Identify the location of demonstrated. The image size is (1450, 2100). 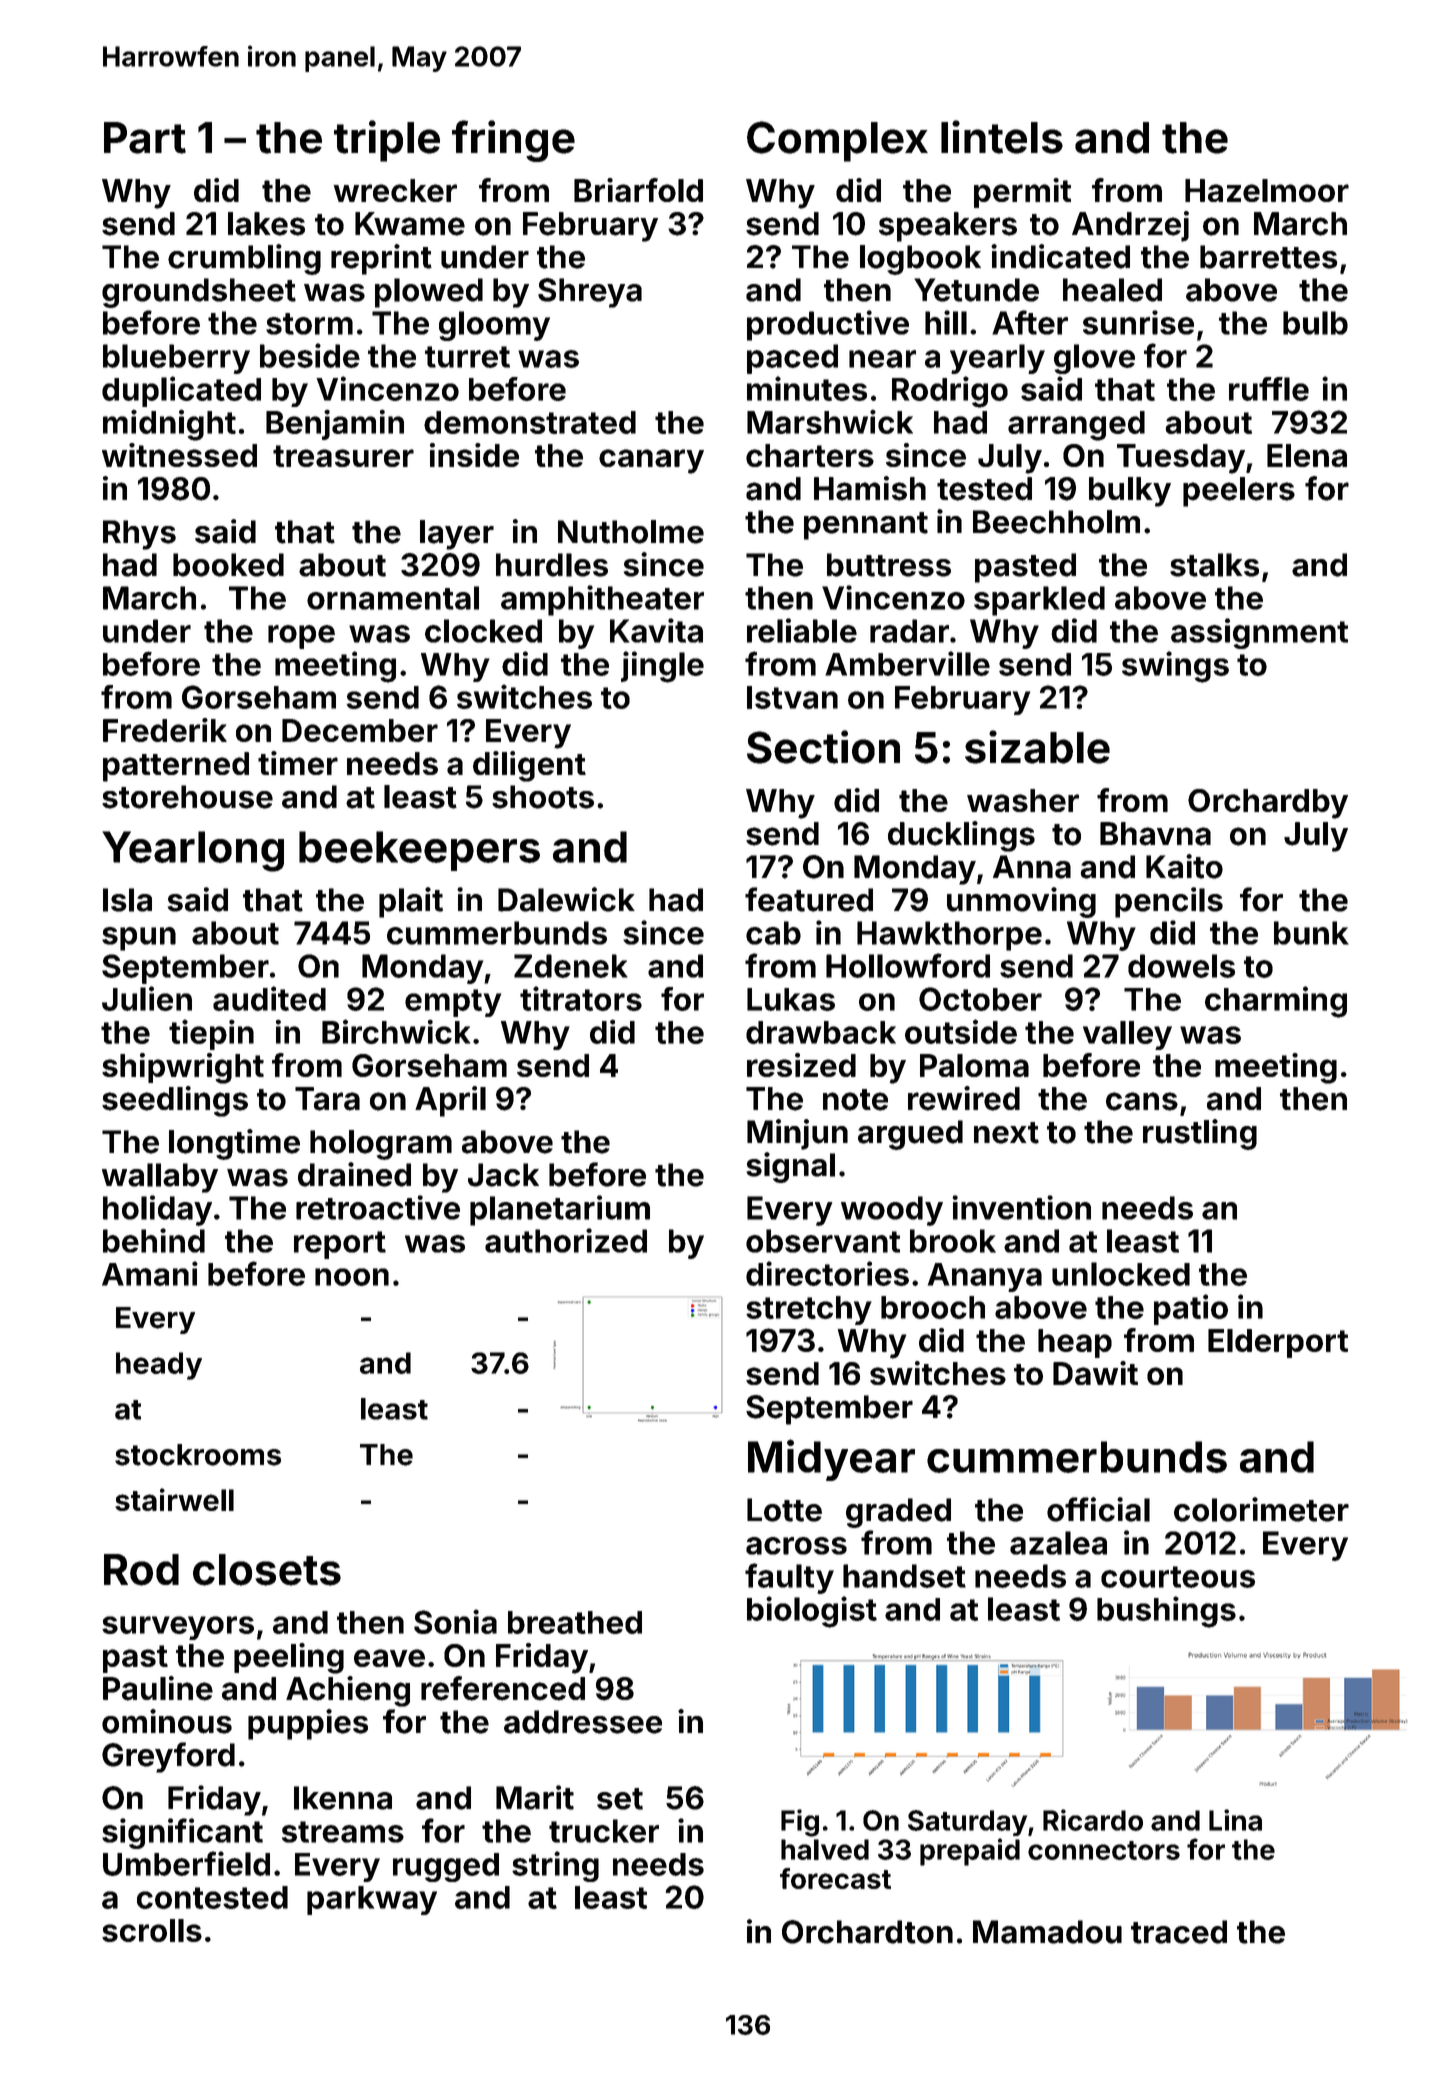
(530, 422).
